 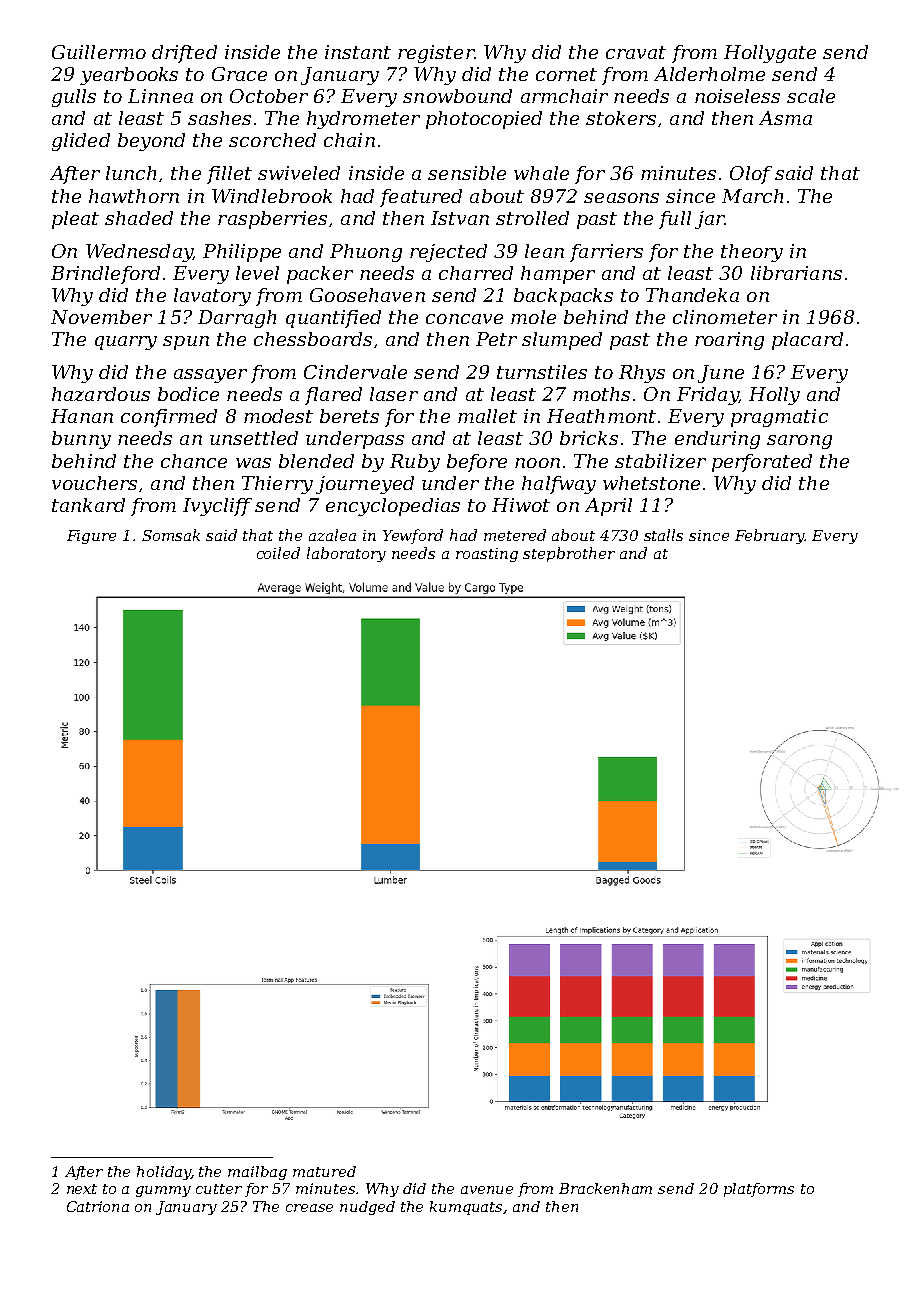 I want to click on roasting, so click(x=487, y=555).
